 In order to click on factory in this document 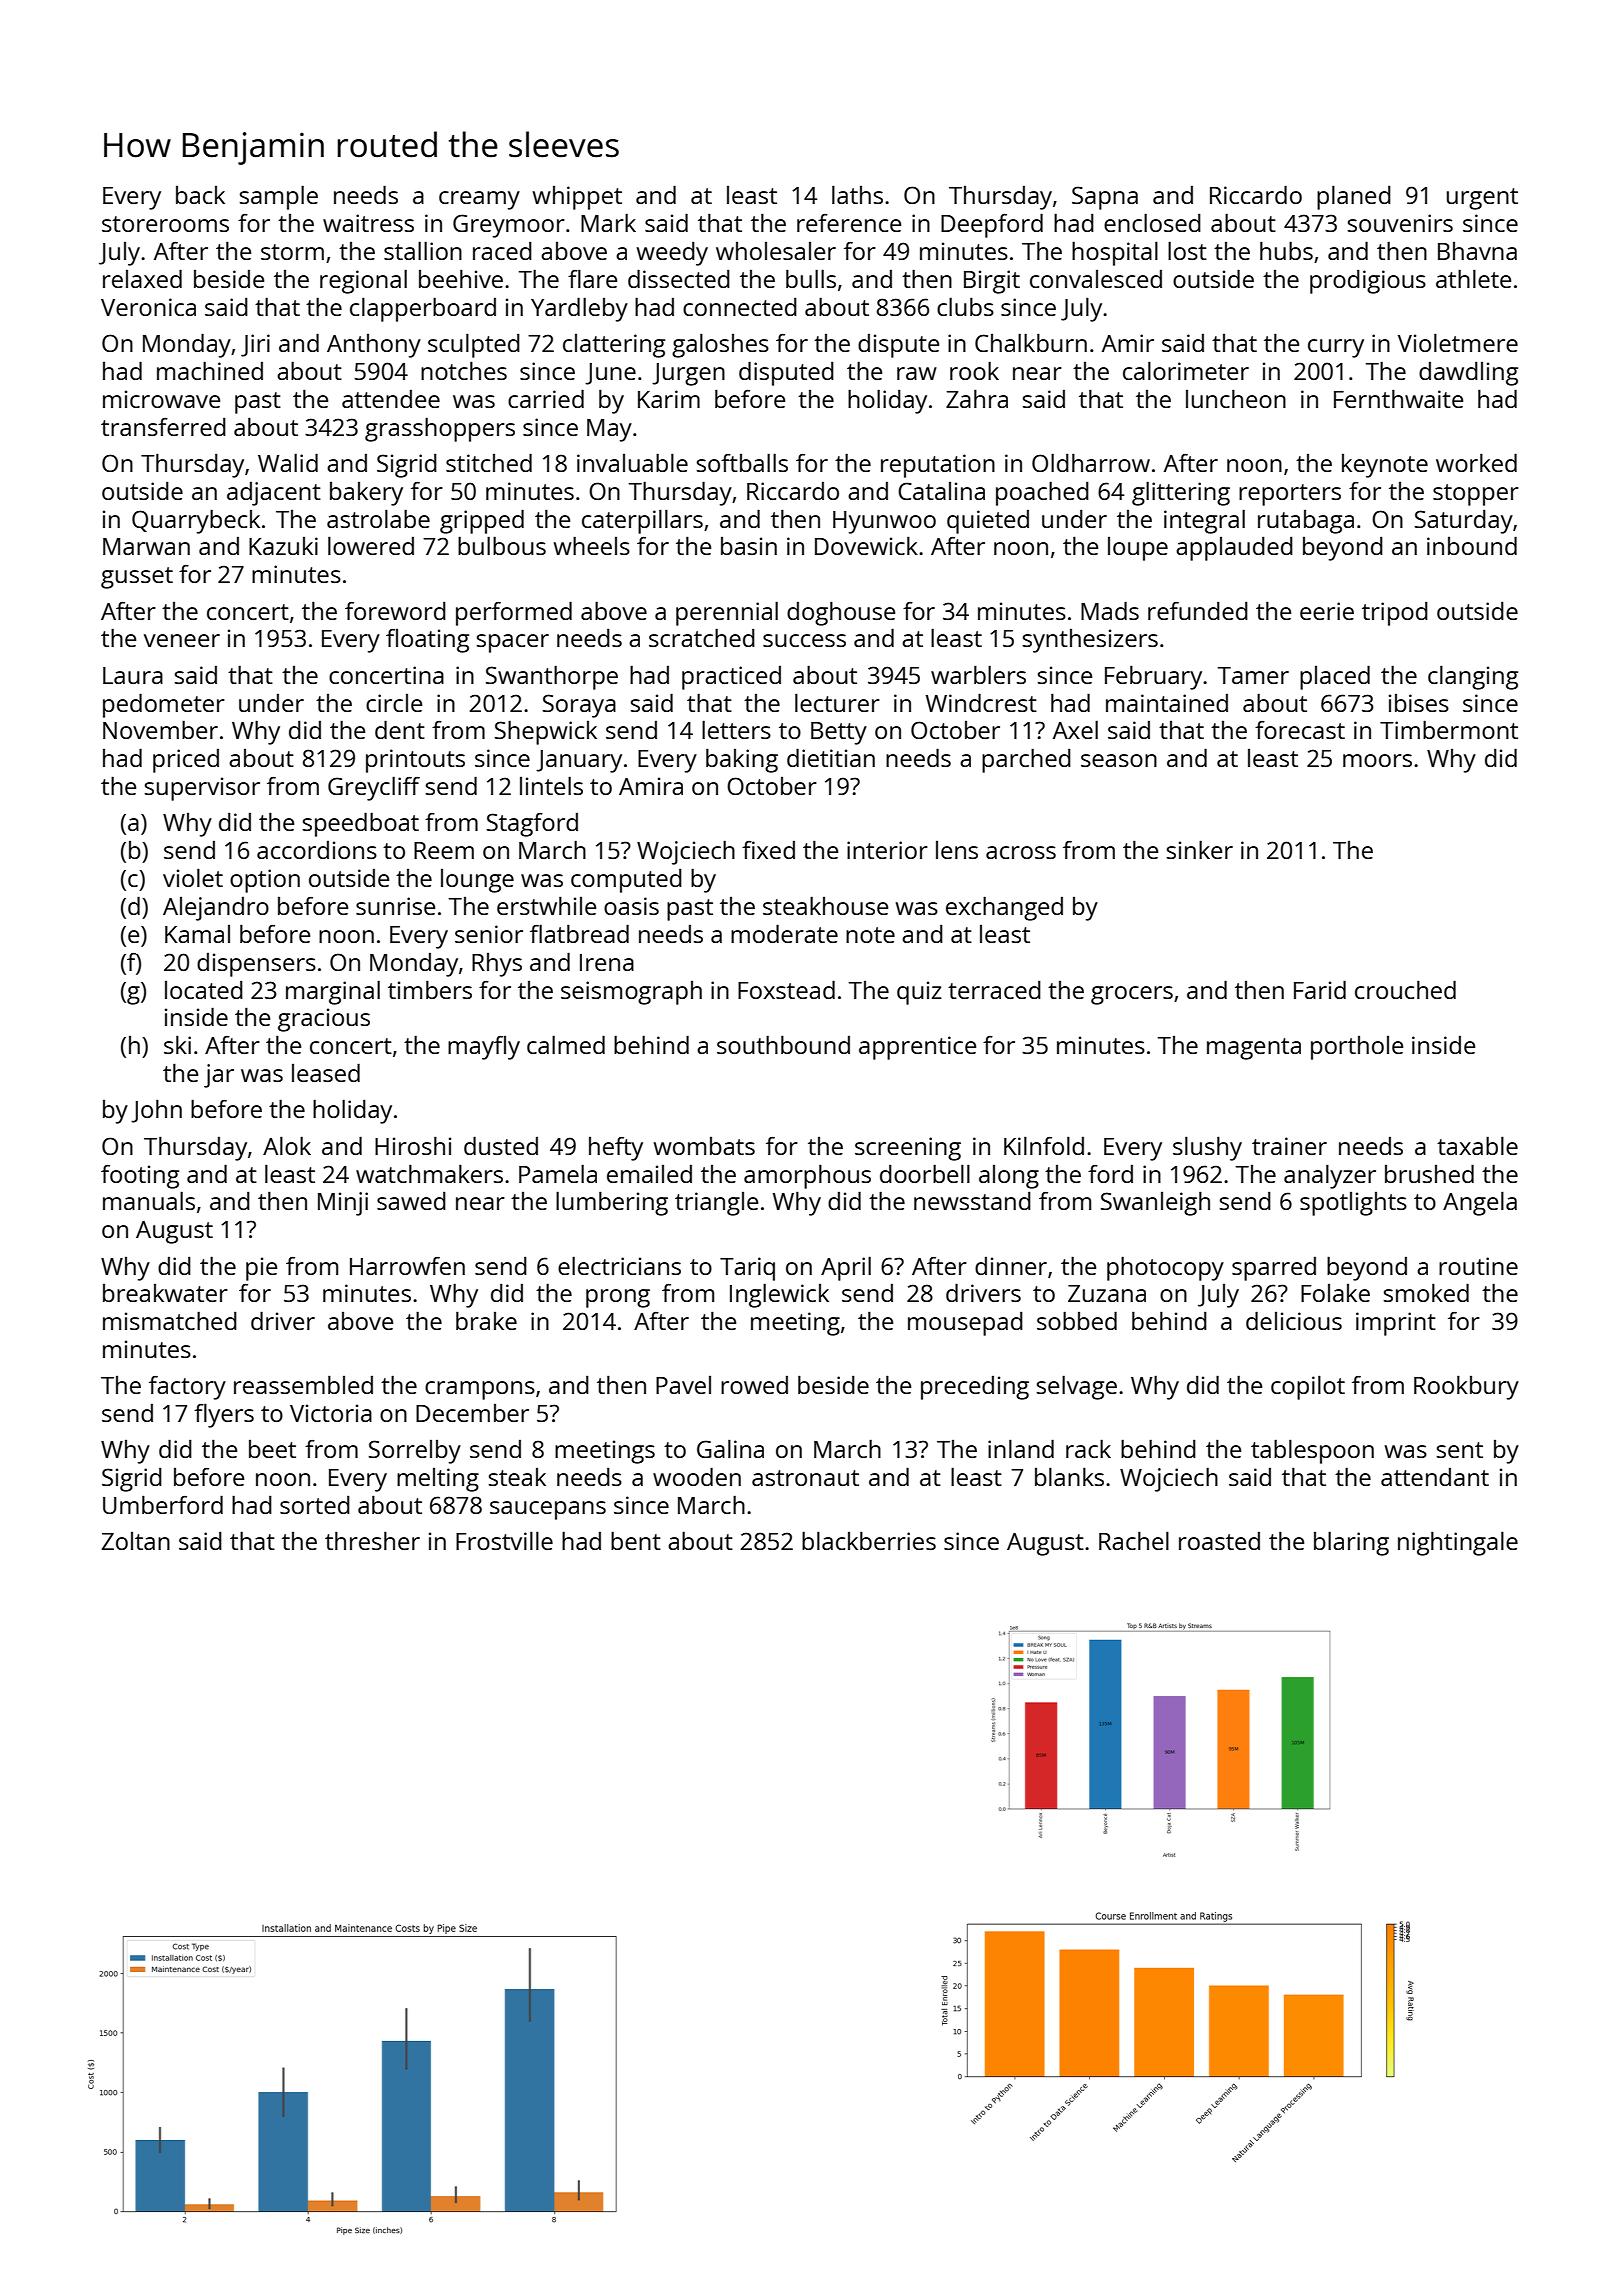, I will do `click(187, 1388)`.
